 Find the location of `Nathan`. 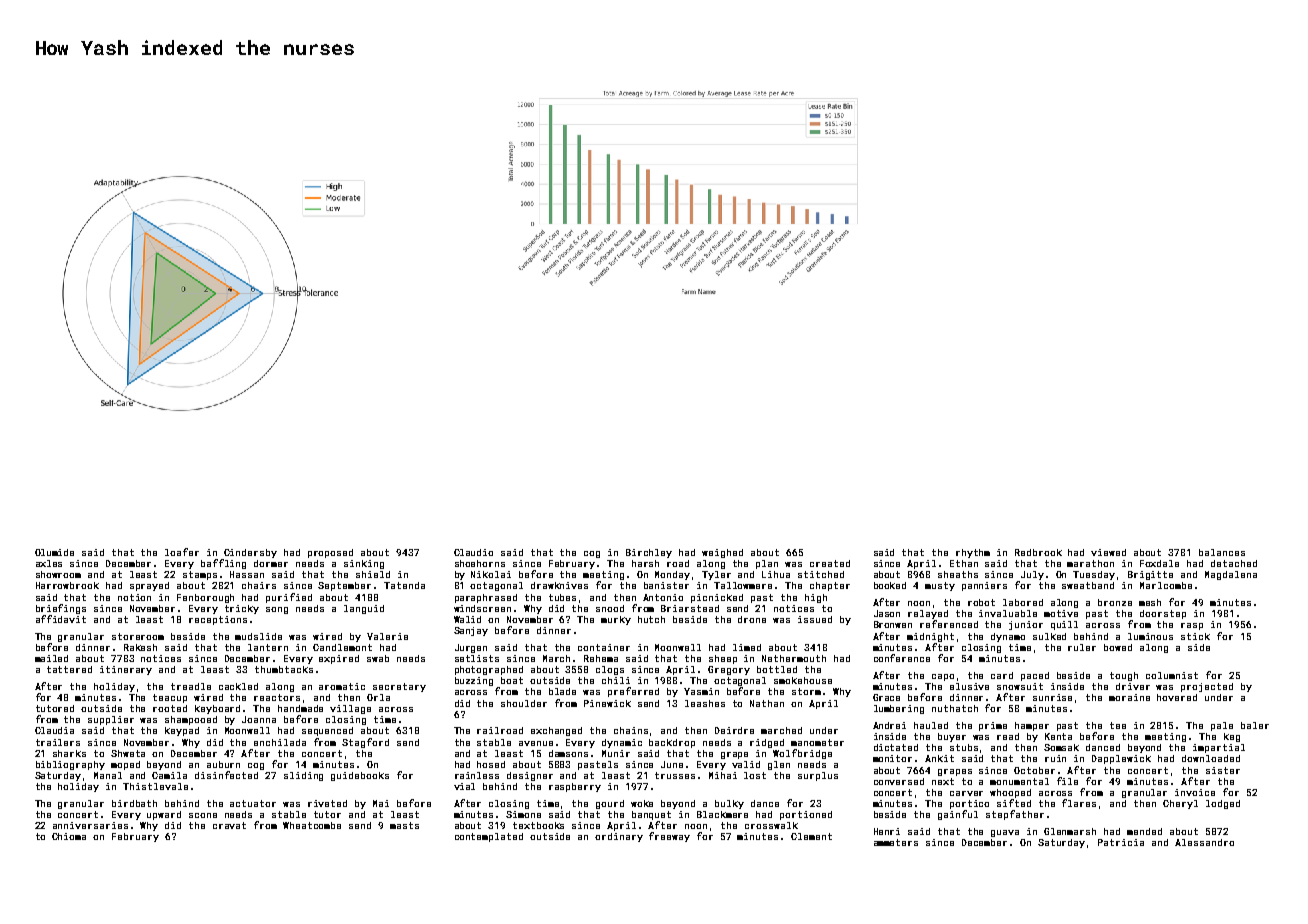

Nathan is located at coordinates (767, 703).
